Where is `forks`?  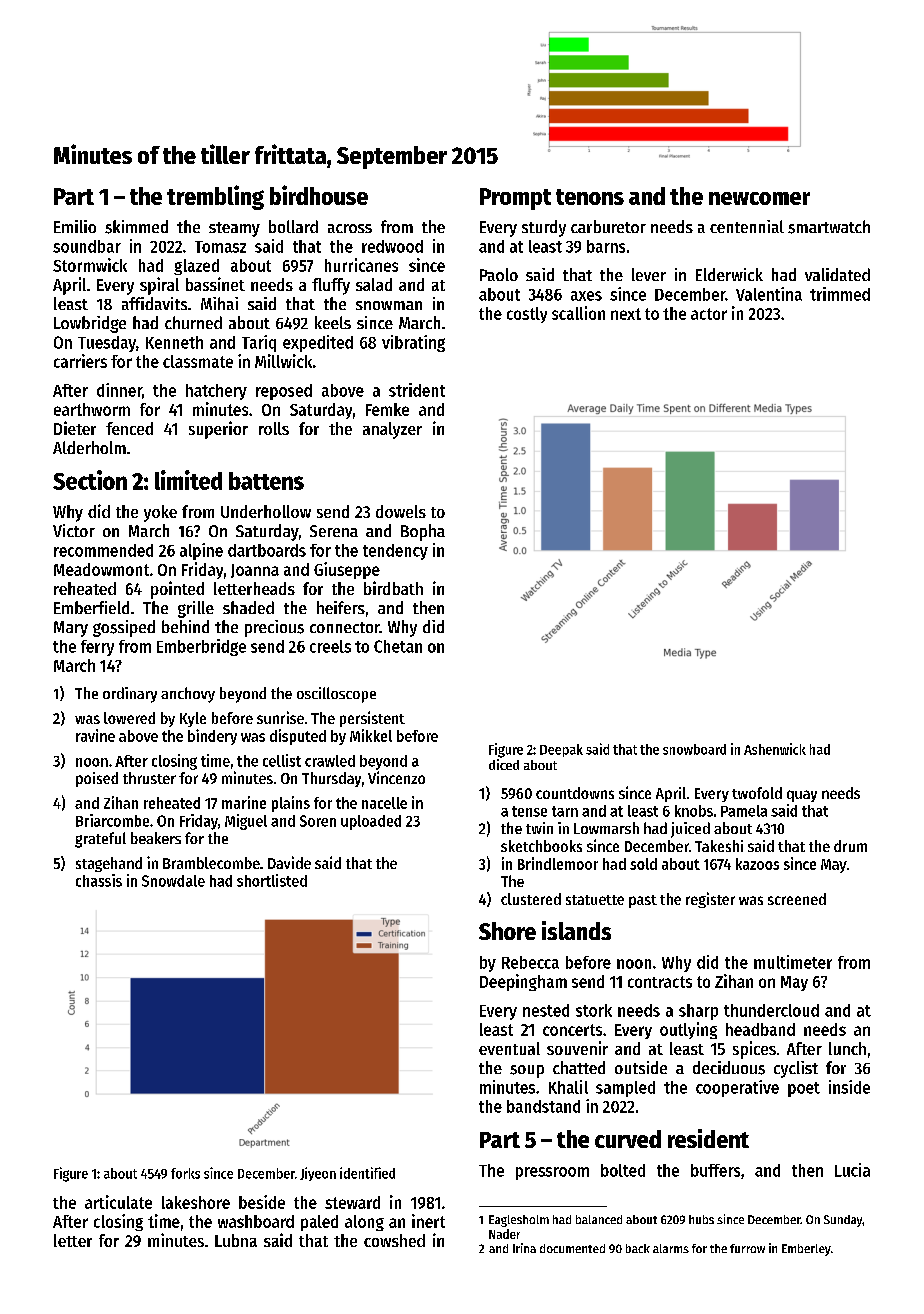
forks is located at coordinates (185, 1173).
